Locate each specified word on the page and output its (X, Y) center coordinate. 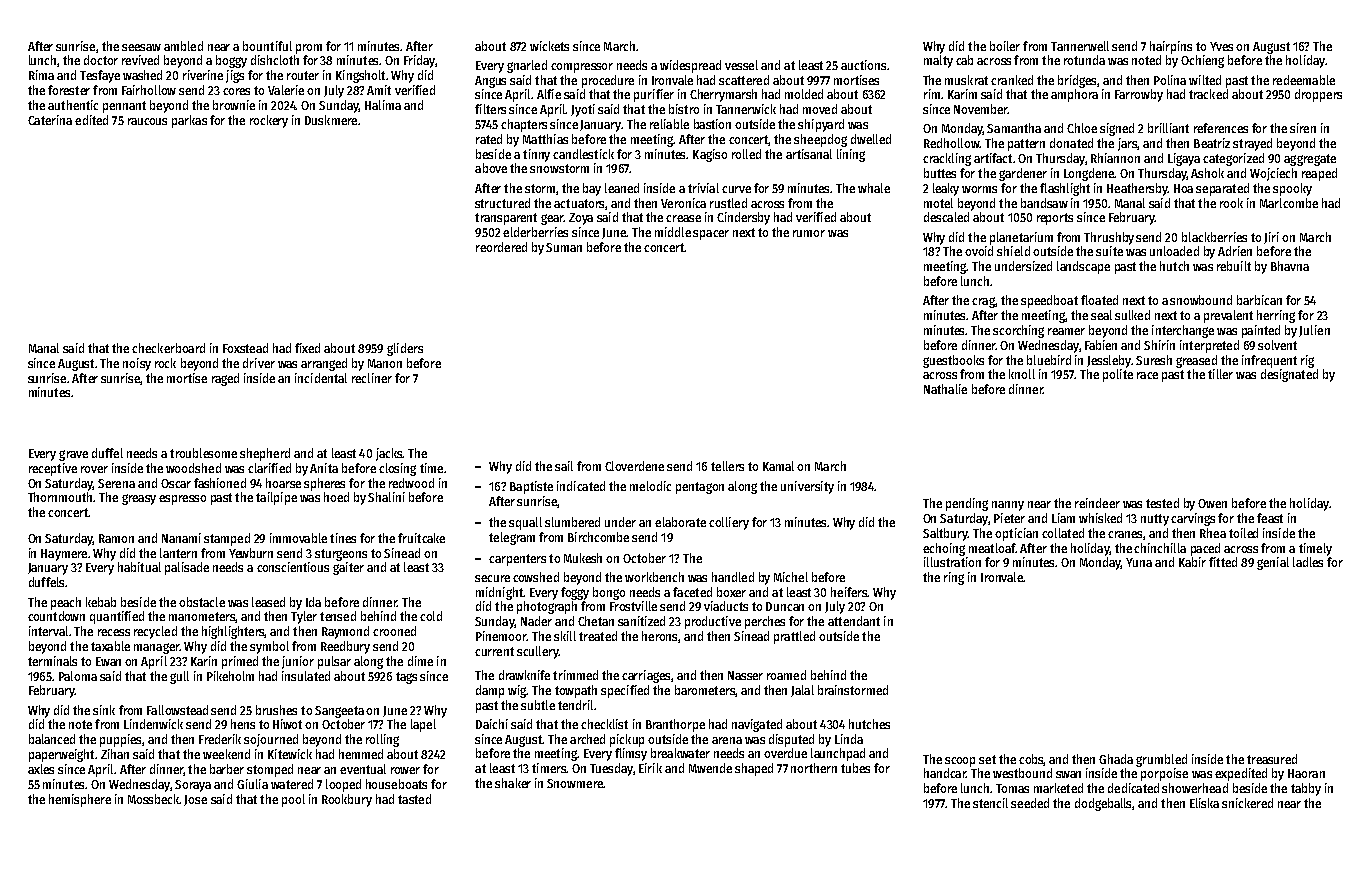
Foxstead (245, 348)
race (1147, 375)
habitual (139, 567)
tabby (1306, 789)
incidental (321, 378)
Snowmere (575, 783)
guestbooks (953, 361)
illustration (952, 562)
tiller (1220, 374)
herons (659, 636)
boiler (1005, 46)
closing (397, 469)
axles (41, 769)
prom (309, 49)
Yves (1221, 46)
